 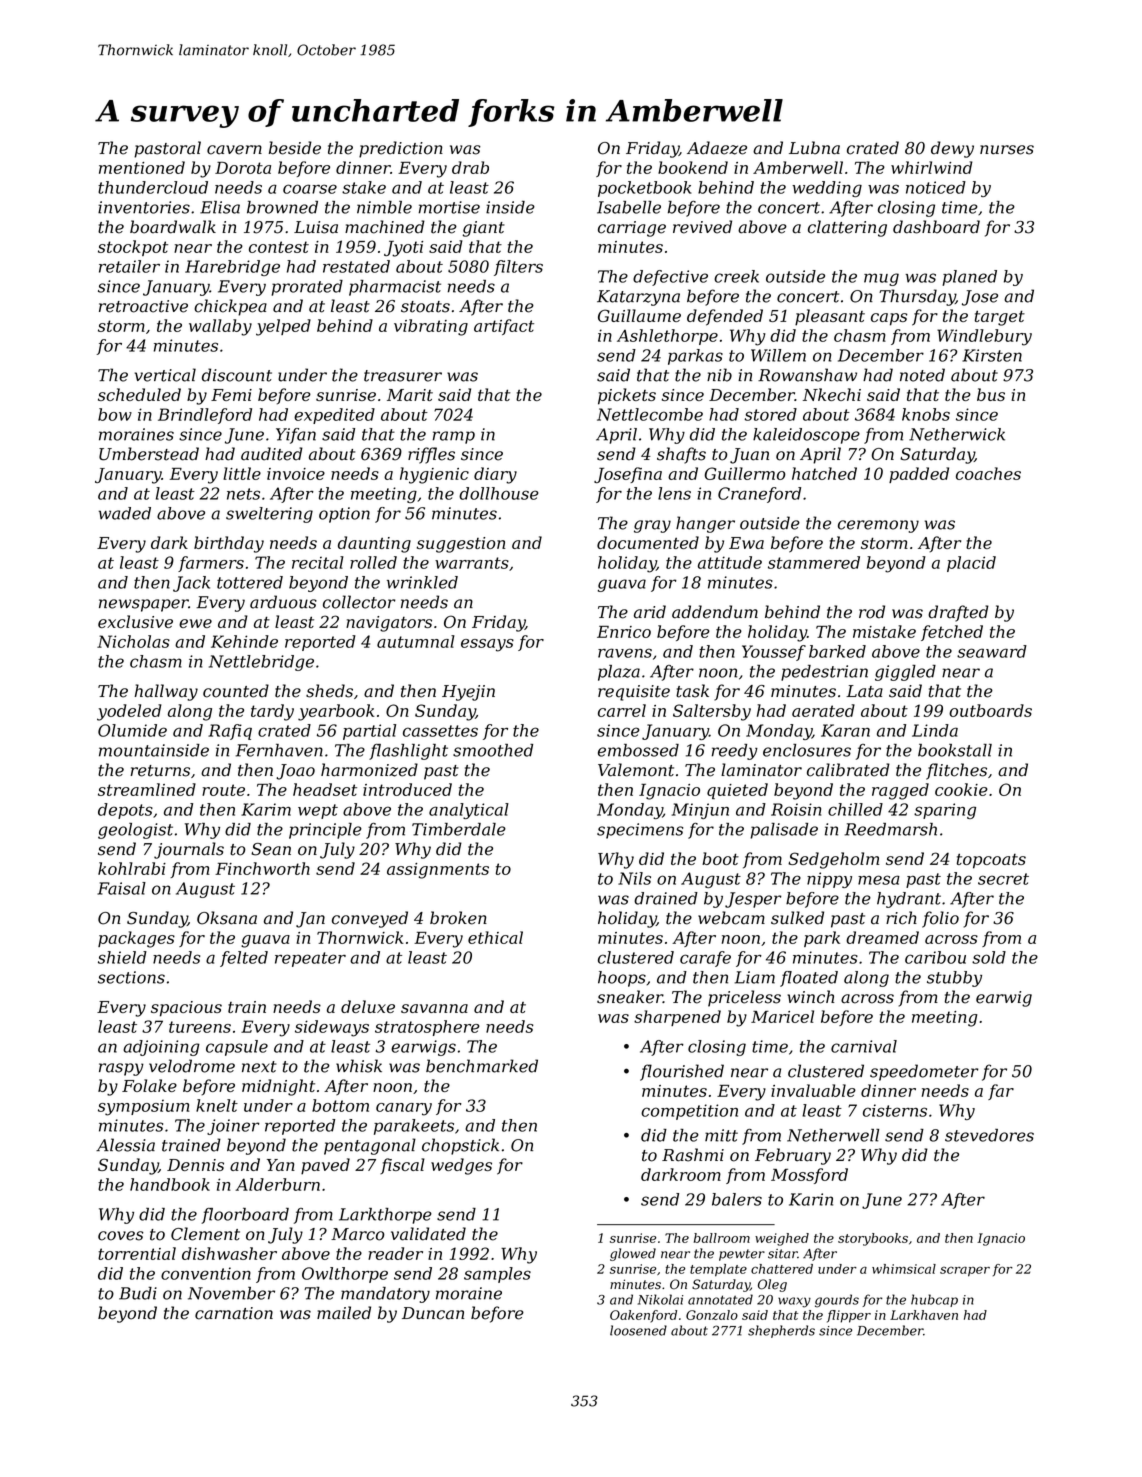 What do you see at coordinates (924, 1315) in the screenshot?
I see `Larkhaven` at bounding box center [924, 1315].
